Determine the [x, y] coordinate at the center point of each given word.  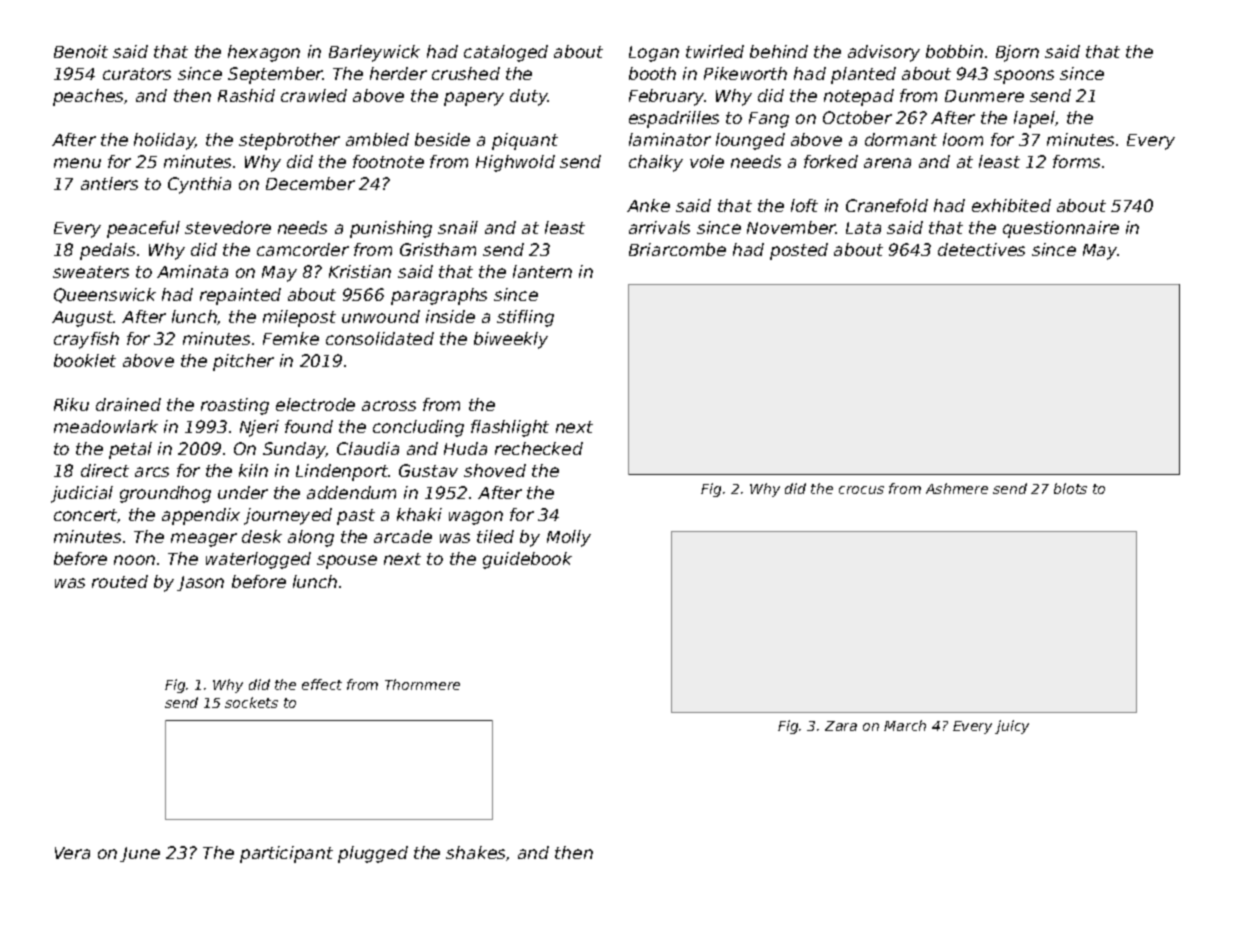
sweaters [91, 272]
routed [120, 581]
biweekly [511, 340]
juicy [1012, 727]
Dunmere [984, 96]
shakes [475, 852]
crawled [314, 95]
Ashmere [957, 488]
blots [1070, 488]
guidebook [527, 560]
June [140, 854]
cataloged [506, 53]
